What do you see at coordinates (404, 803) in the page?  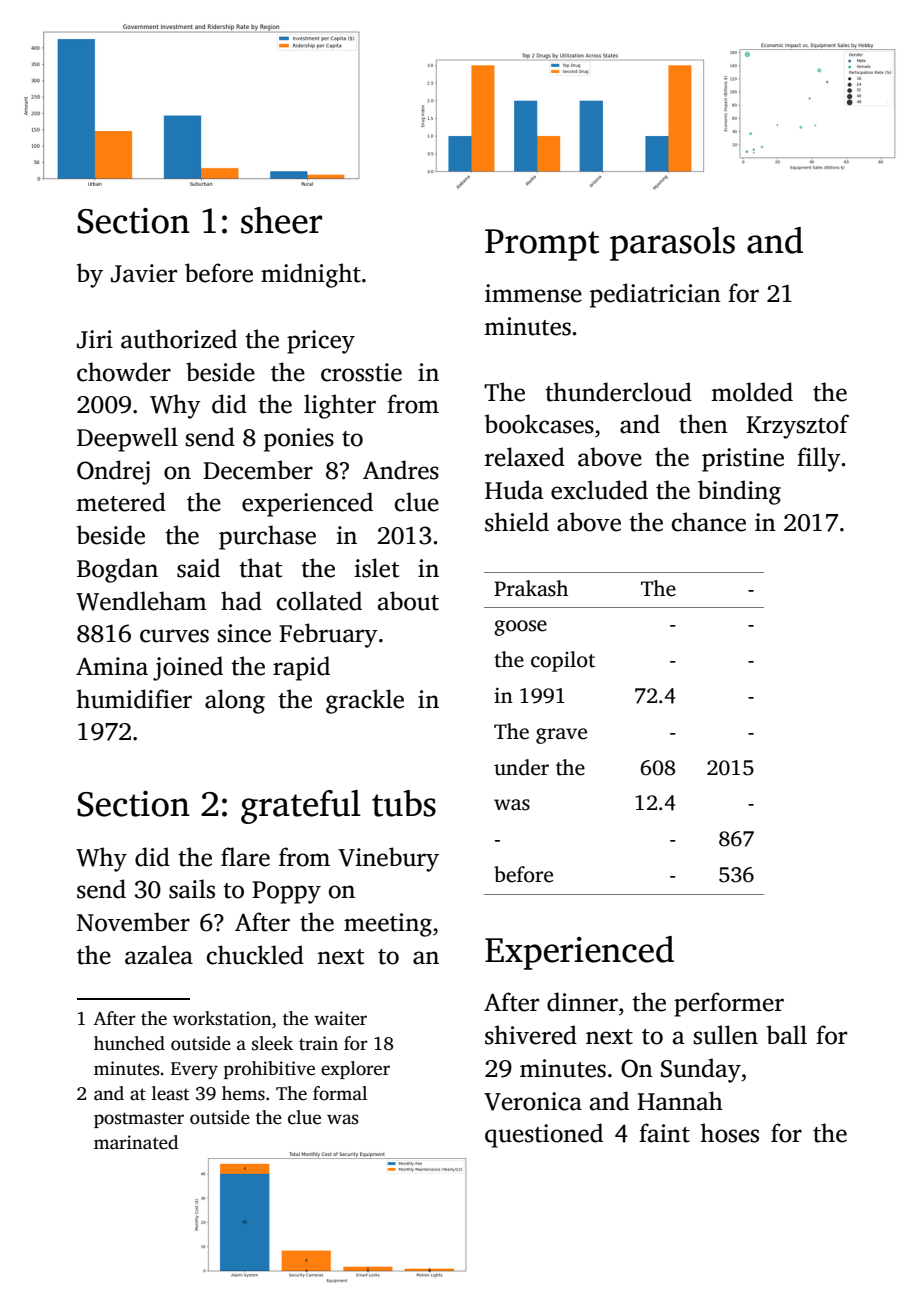 I see `tubs` at bounding box center [404, 803].
